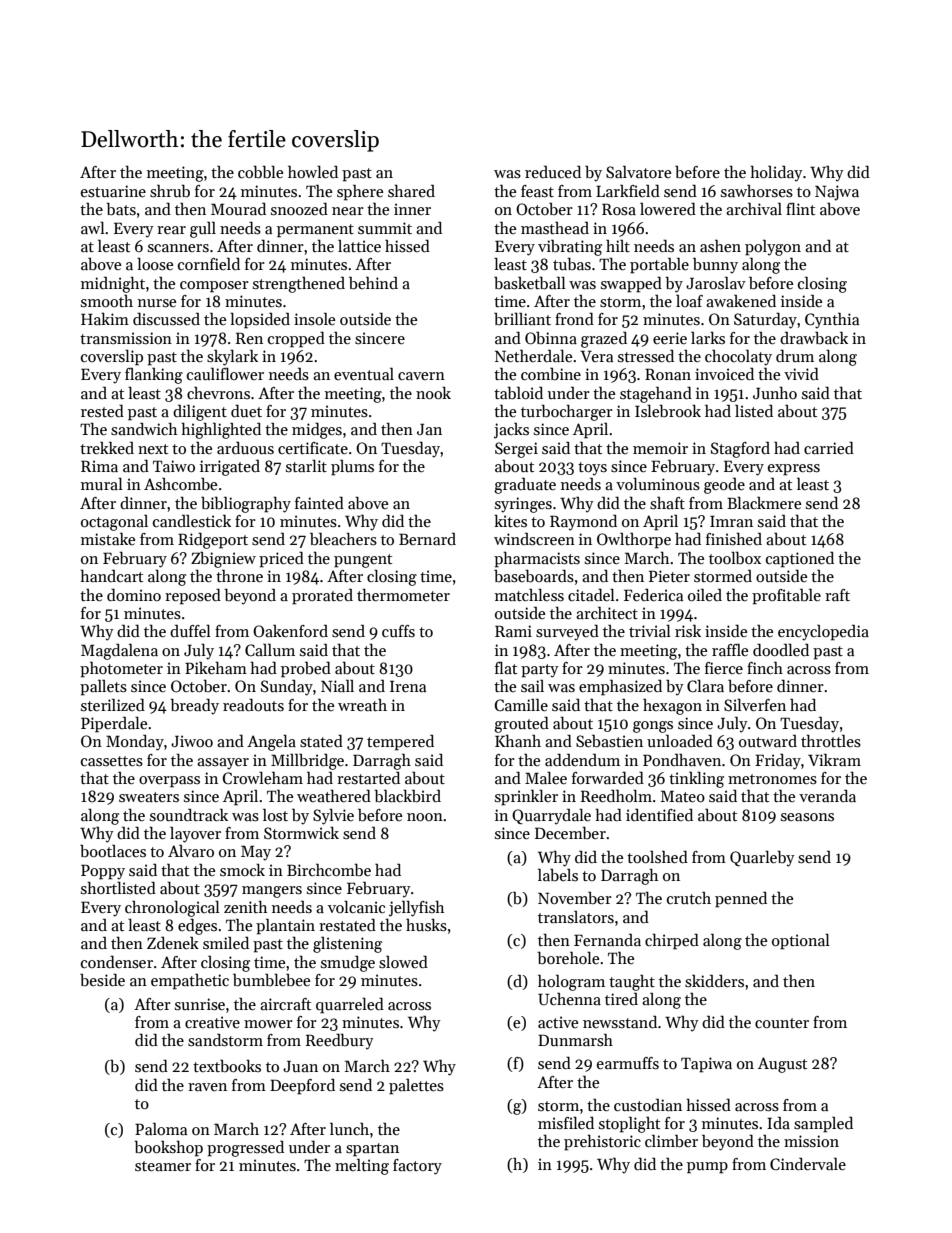 Image resolution: width=952 pixels, height=1233 pixels. I want to click on lunch, so click(349, 1128).
